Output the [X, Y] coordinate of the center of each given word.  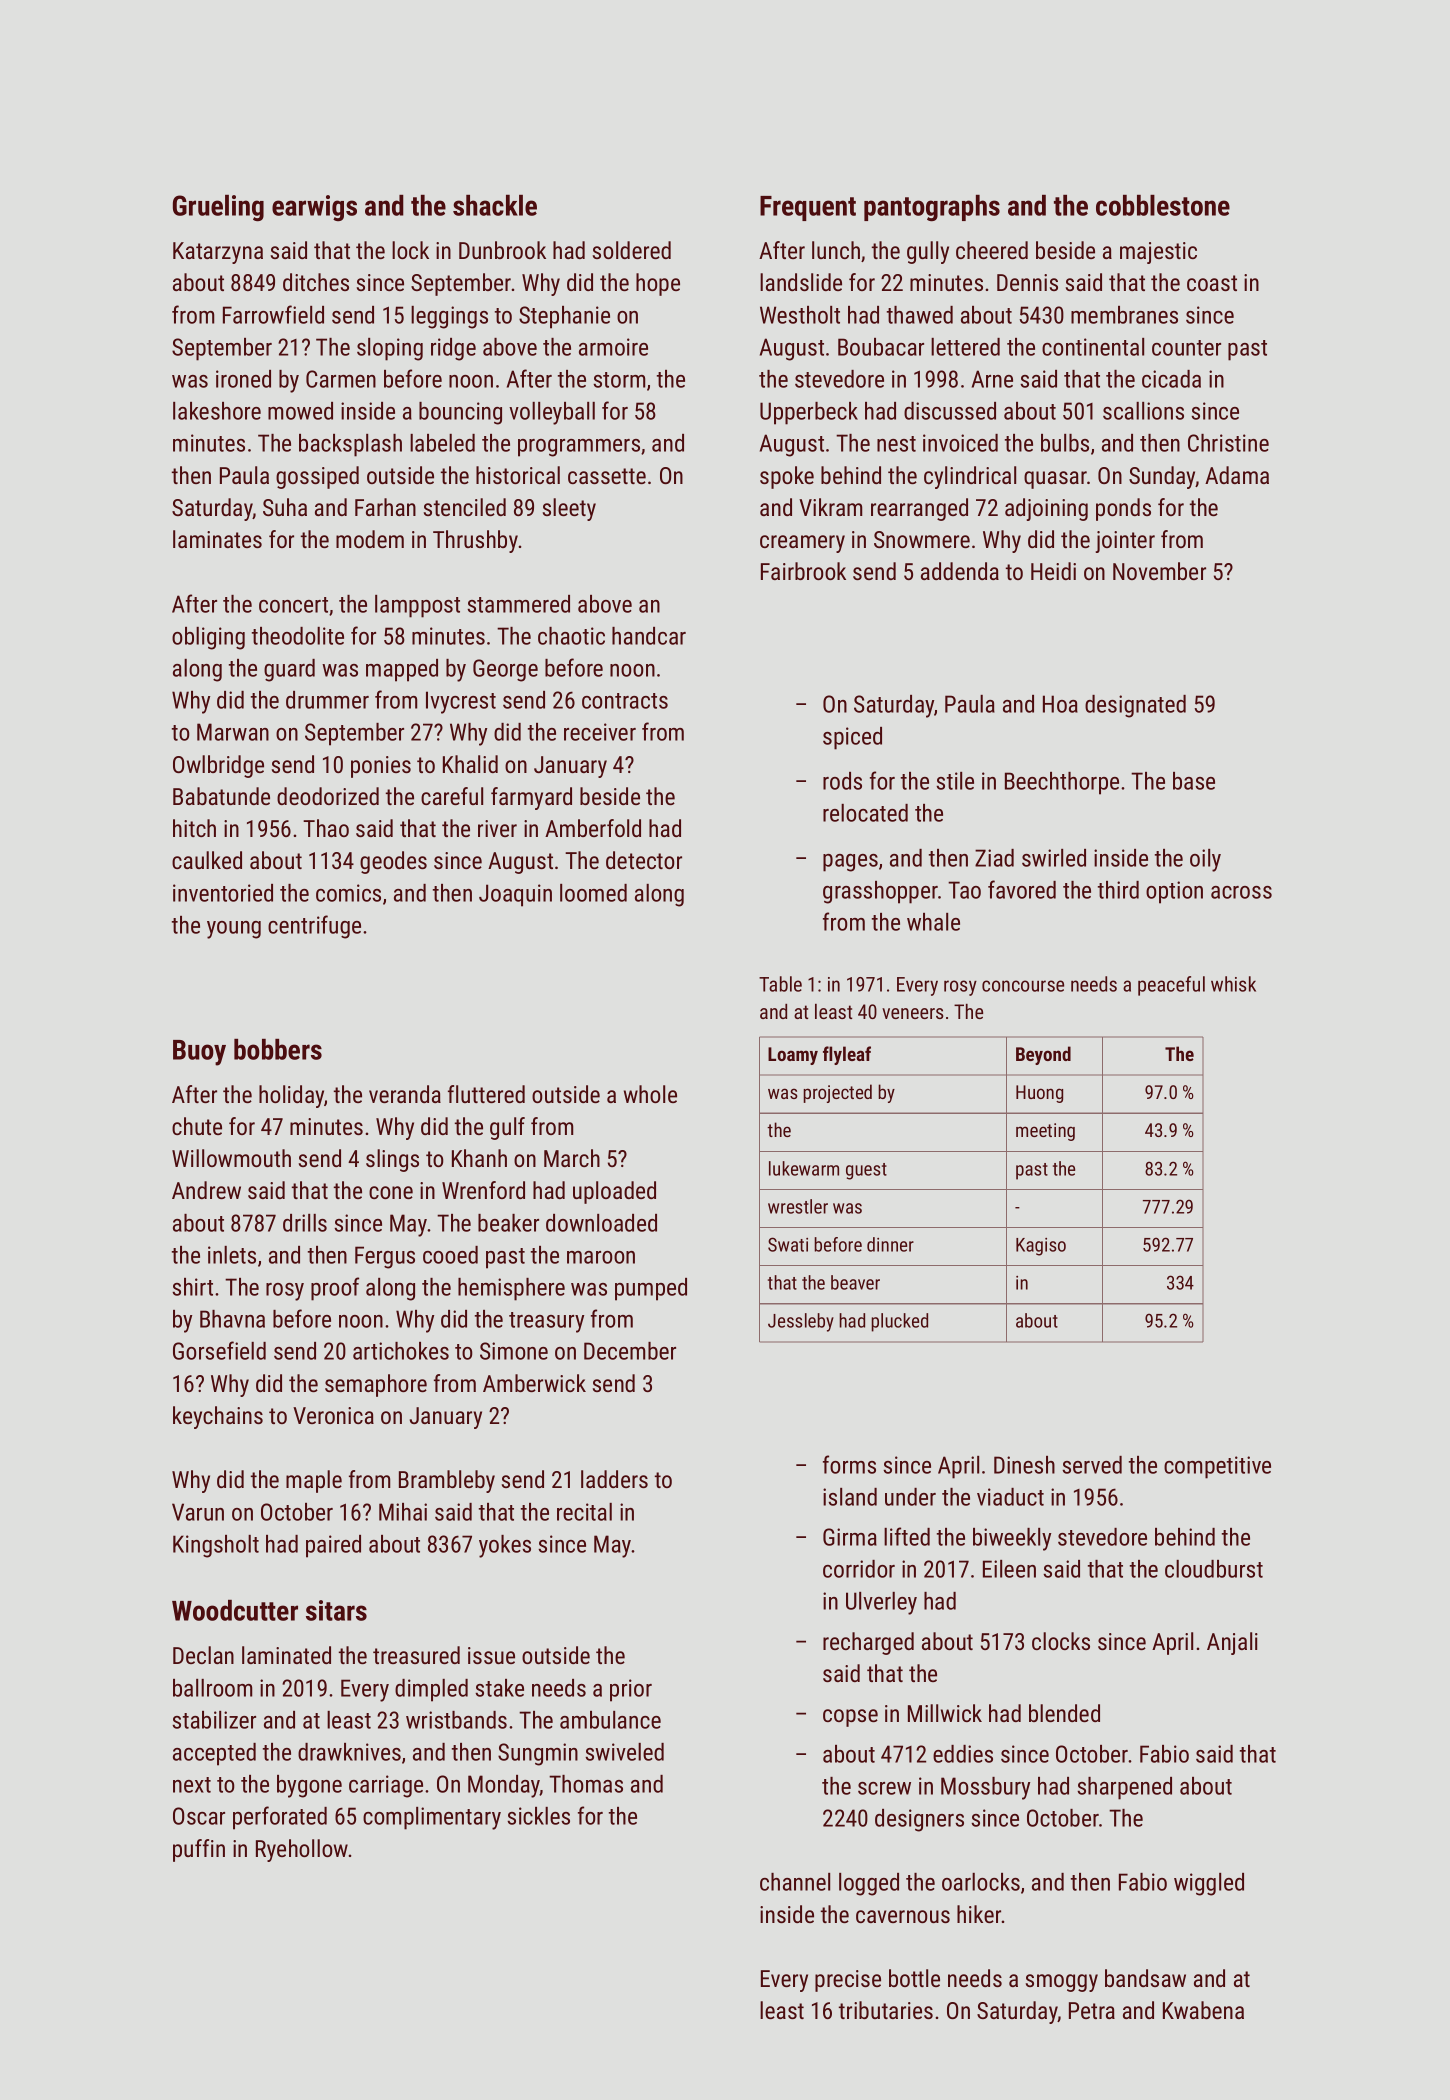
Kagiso [1041, 1247]
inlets [232, 1255]
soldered [632, 250]
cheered [992, 250]
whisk [1233, 984]
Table [780, 984]
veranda [405, 1094]
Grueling [218, 208]
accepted [214, 1754]
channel [795, 1882]
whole [650, 1094]
